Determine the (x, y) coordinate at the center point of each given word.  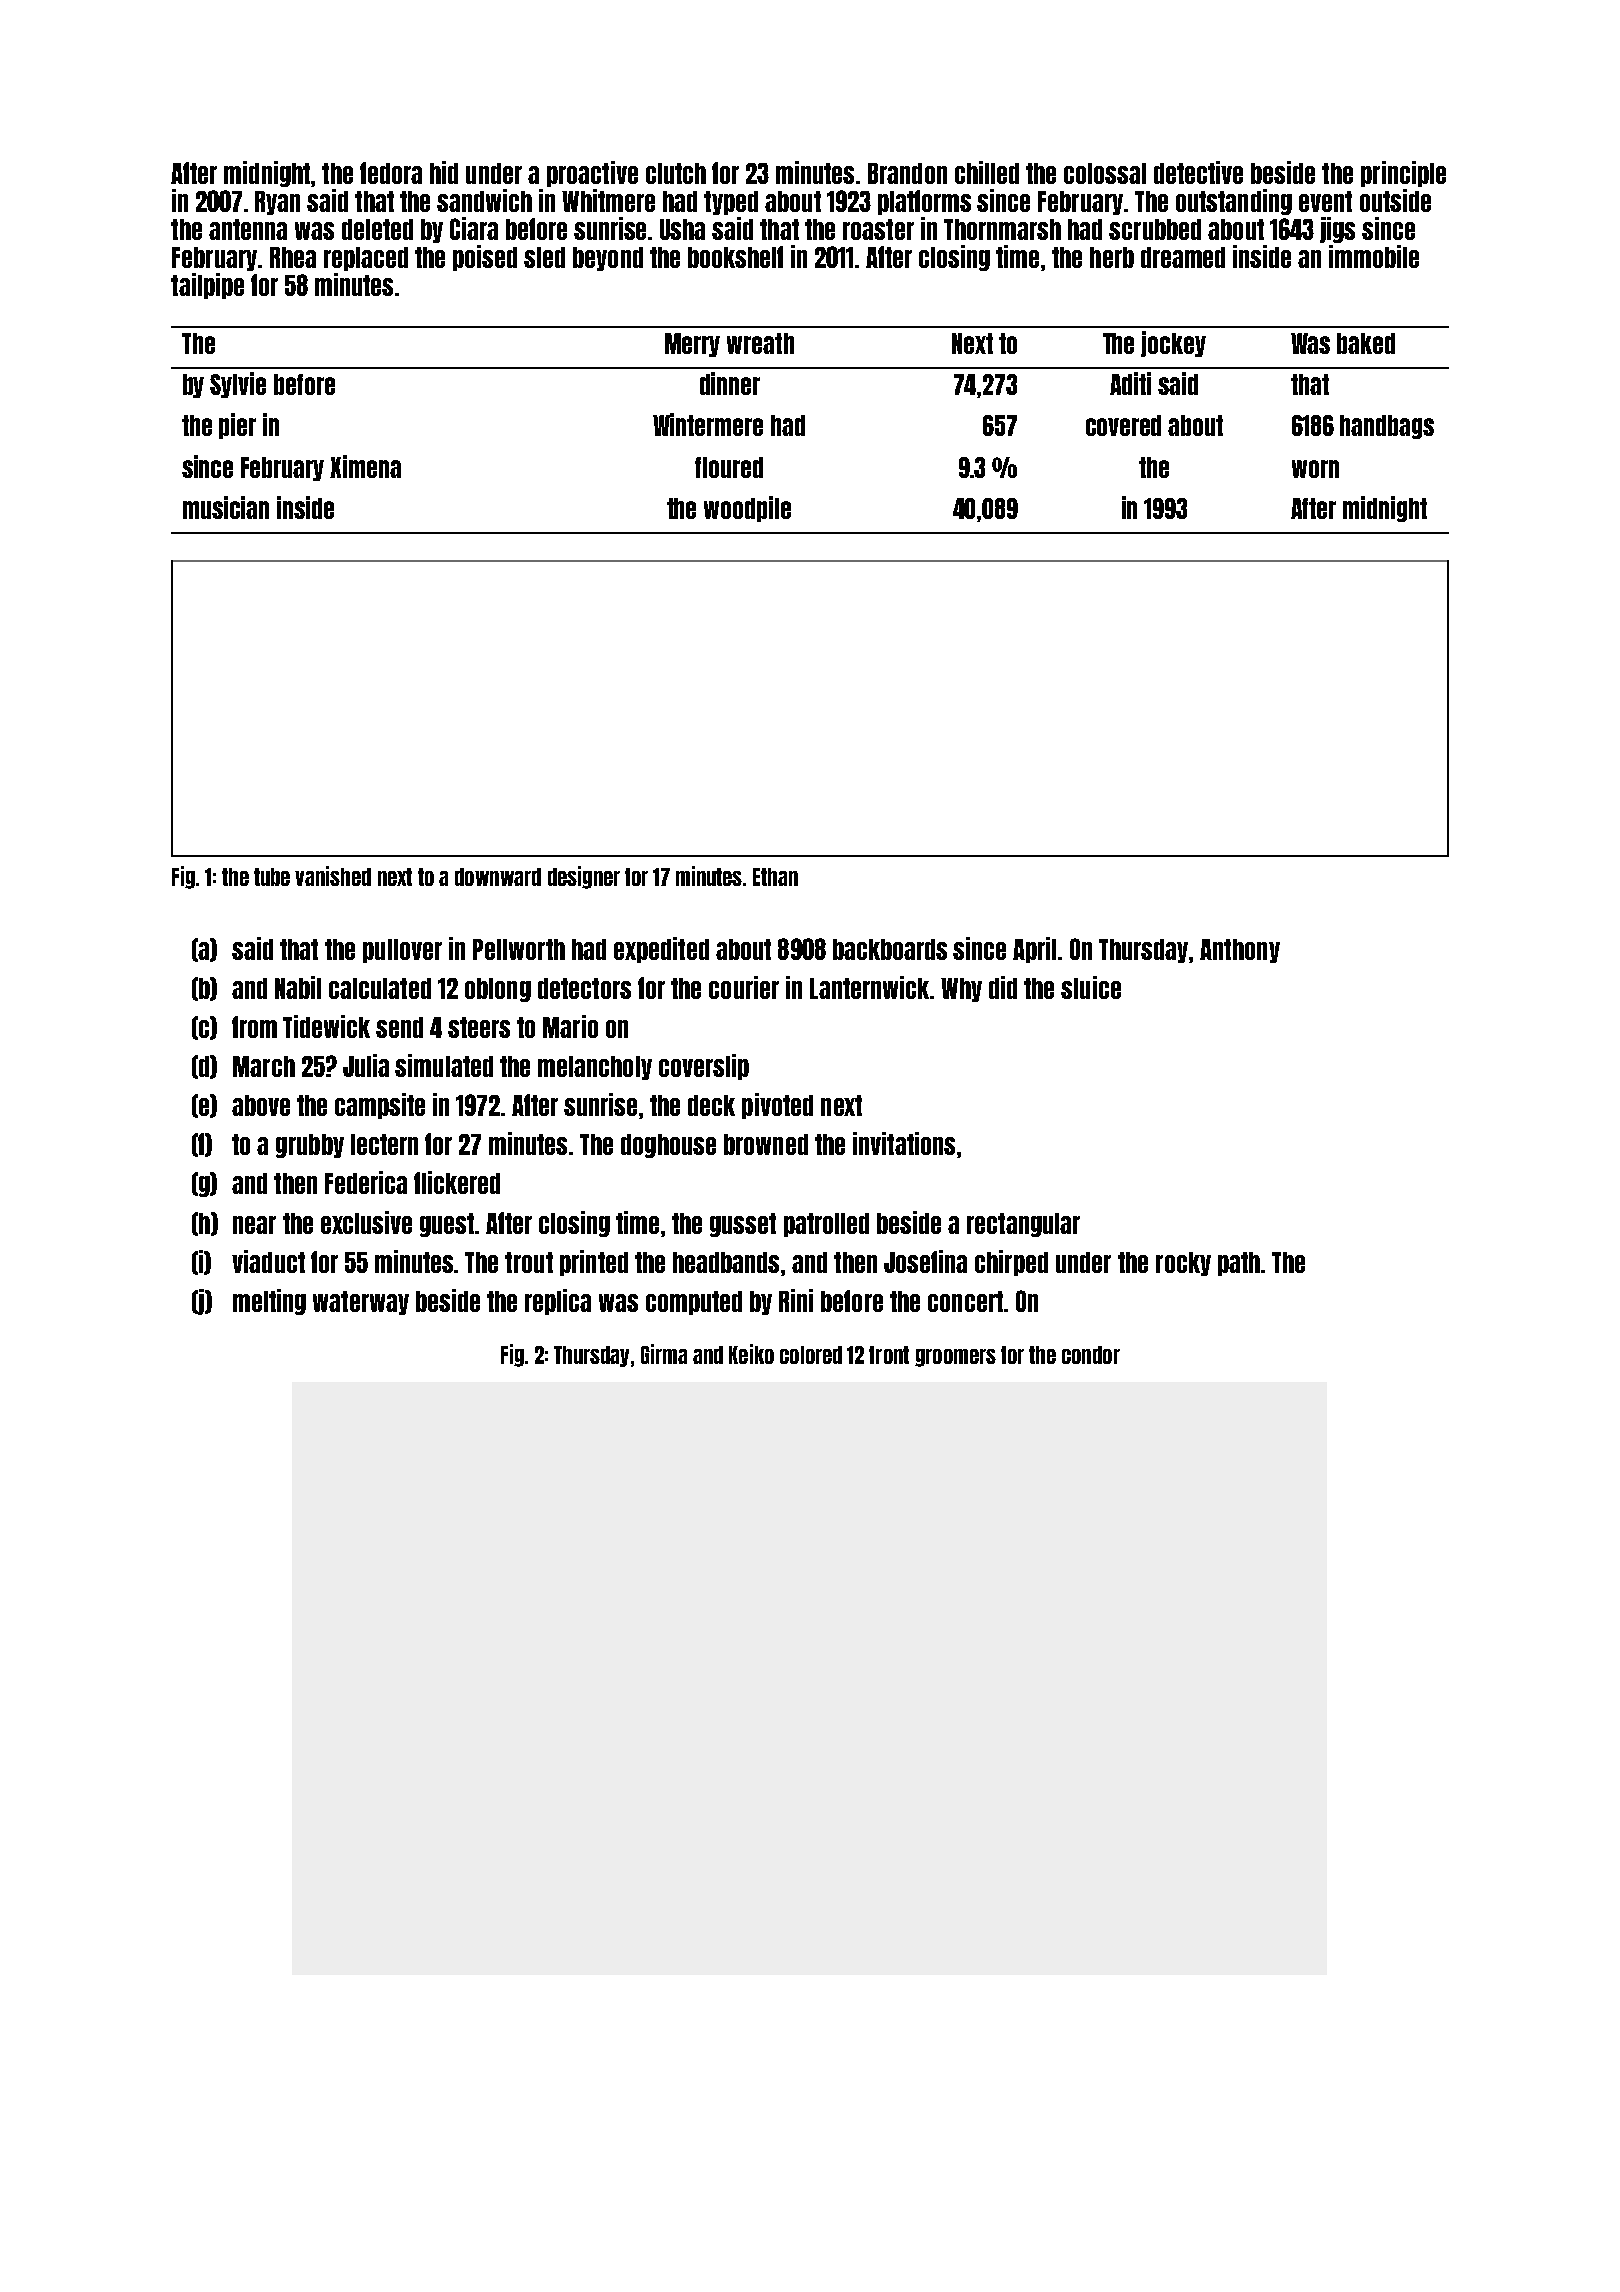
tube (272, 877)
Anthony (1240, 951)
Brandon (907, 173)
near (254, 1225)
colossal (1105, 173)
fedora (391, 173)
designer (584, 877)
